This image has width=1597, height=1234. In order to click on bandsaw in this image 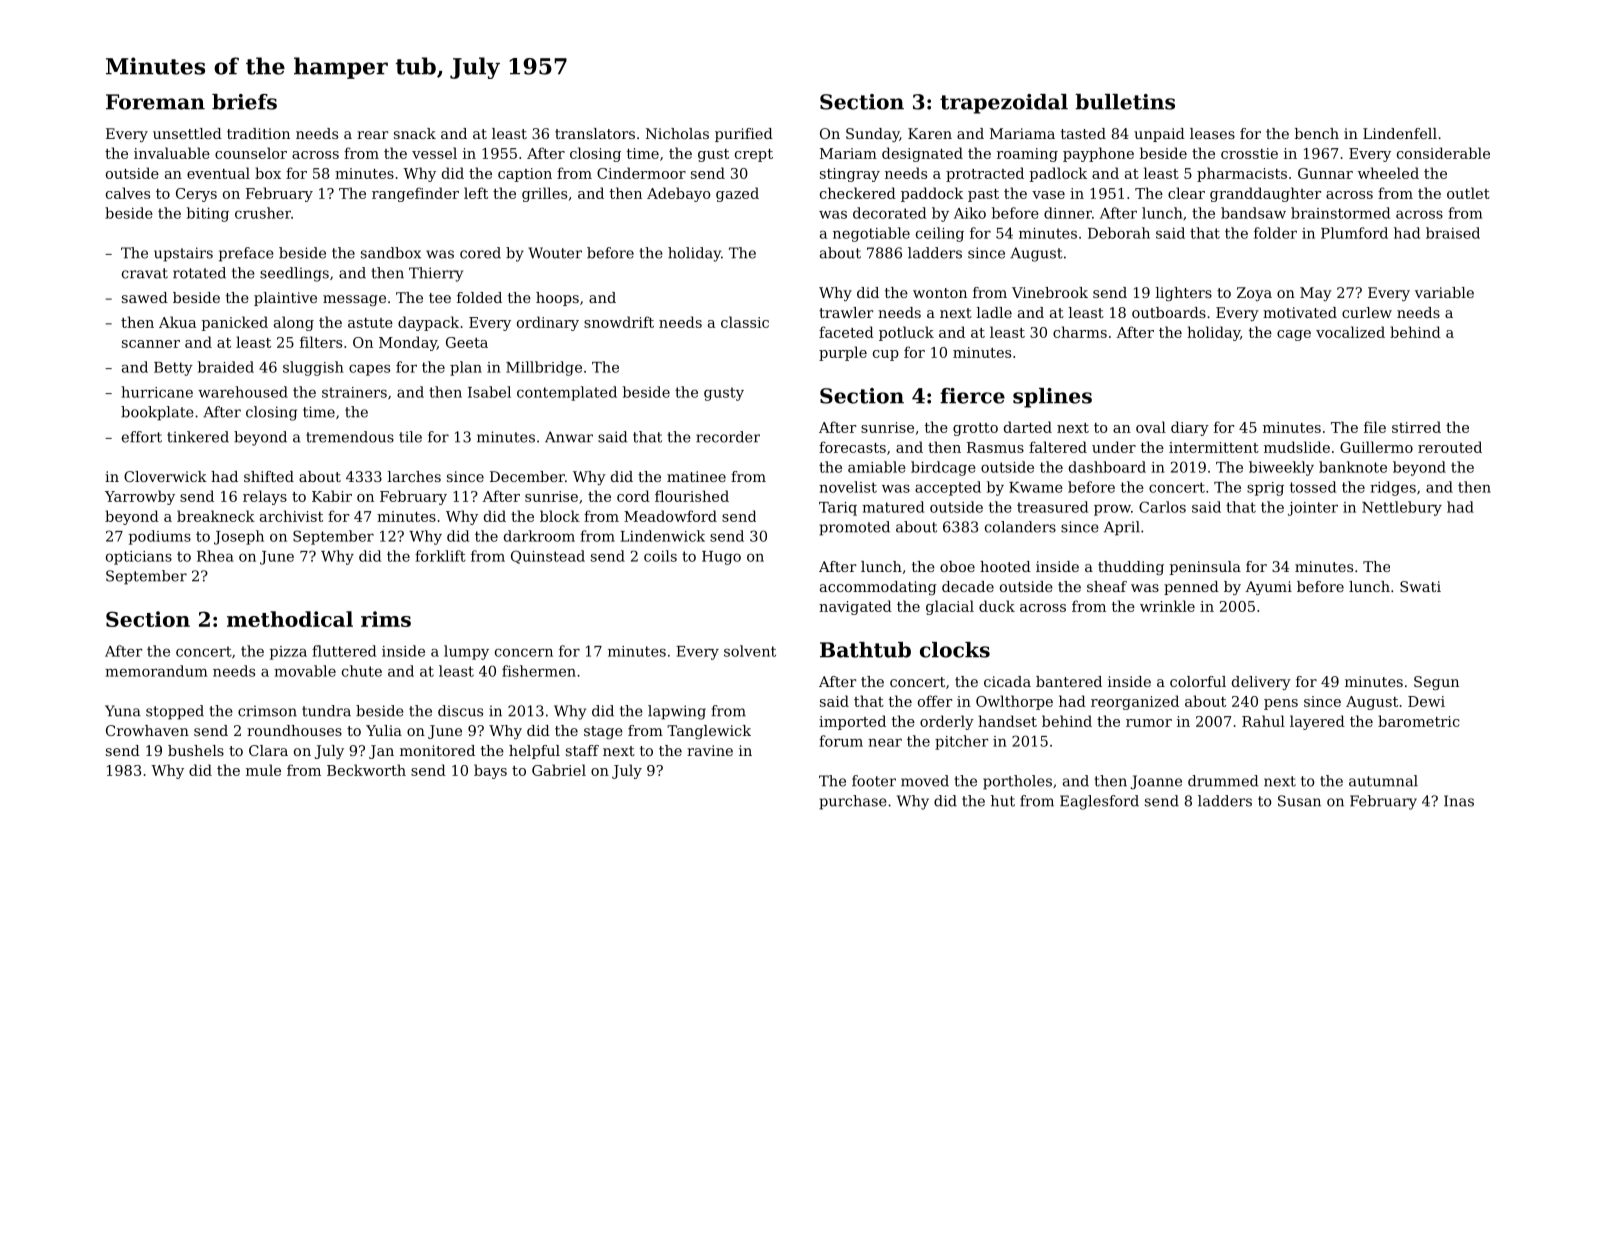, I will do `click(1253, 213)`.
